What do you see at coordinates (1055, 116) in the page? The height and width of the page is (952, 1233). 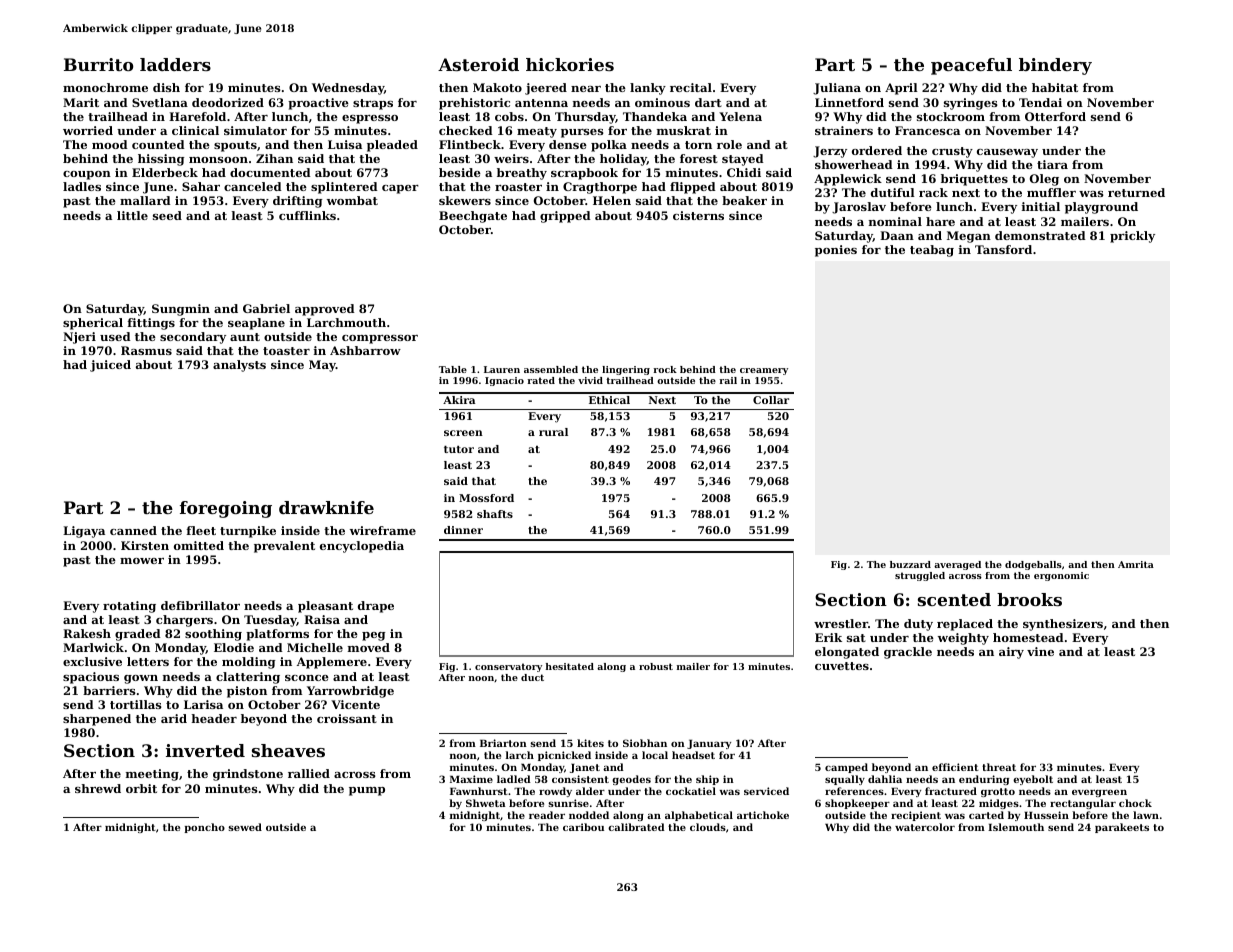 I see `Otterford` at bounding box center [1055, 116].
